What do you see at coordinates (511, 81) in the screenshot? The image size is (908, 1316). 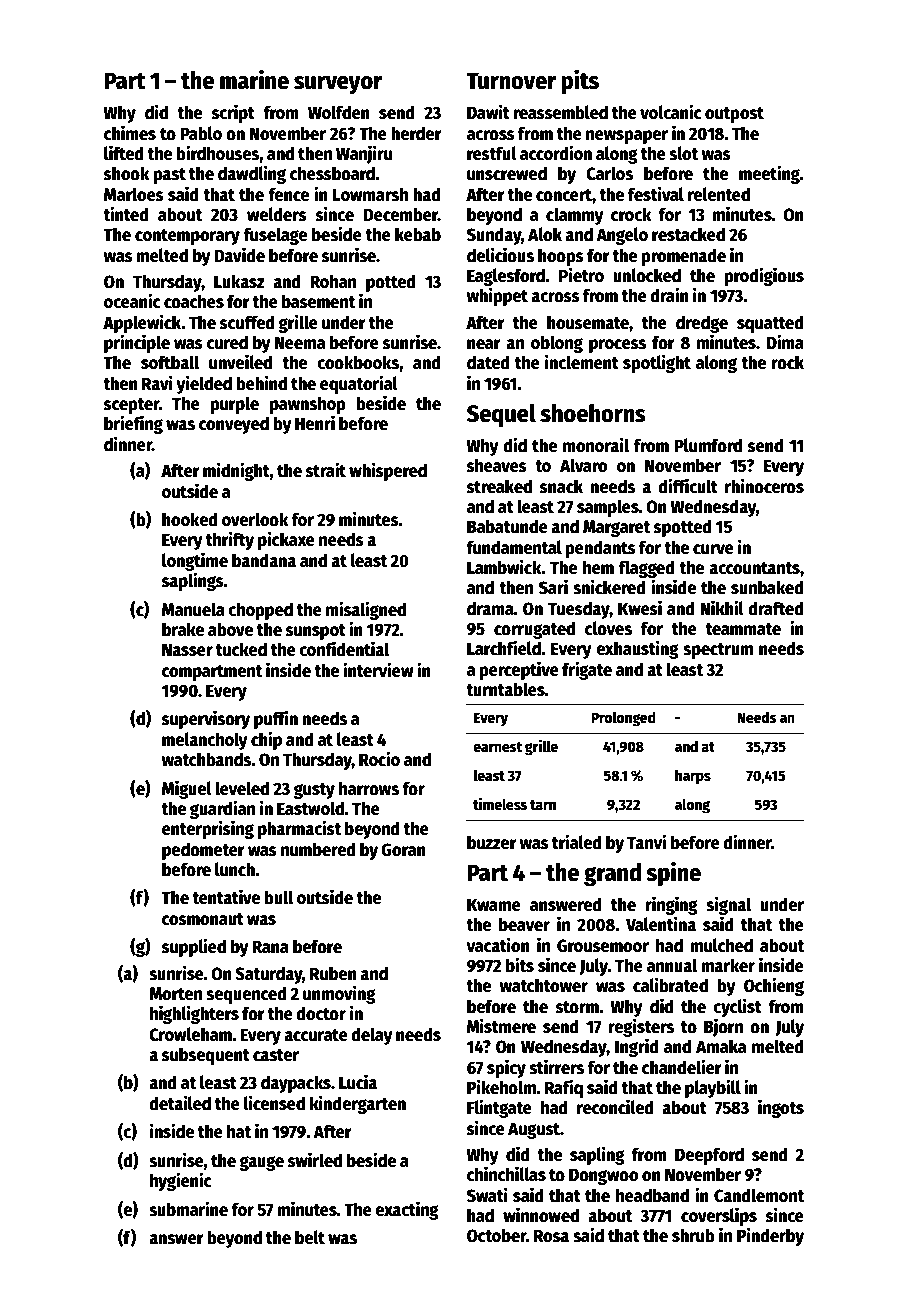 I see `Turnover` at bounding box center [511, 81].
